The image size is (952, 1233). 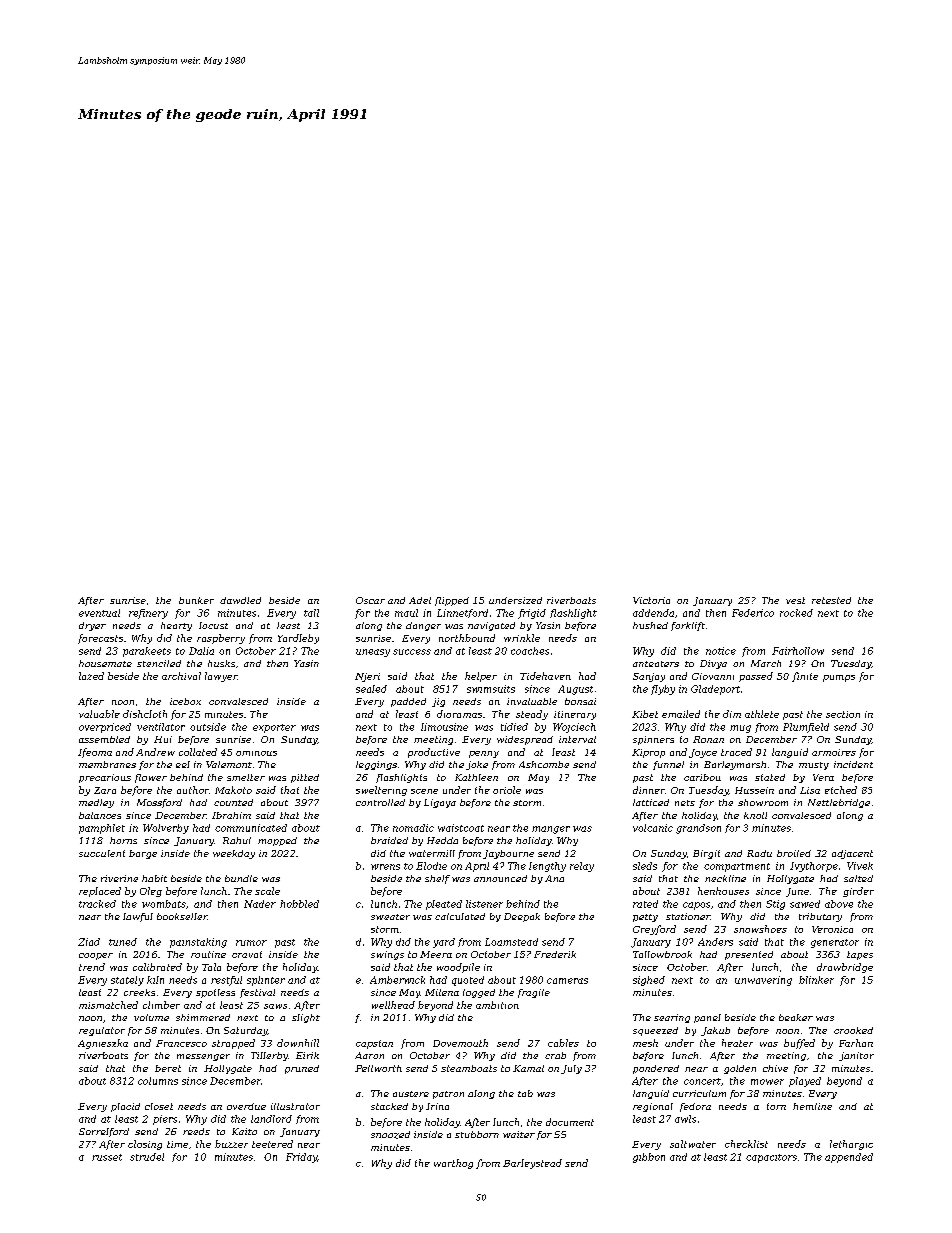 I want to click on adjacent, so click(x=852, y=854).
